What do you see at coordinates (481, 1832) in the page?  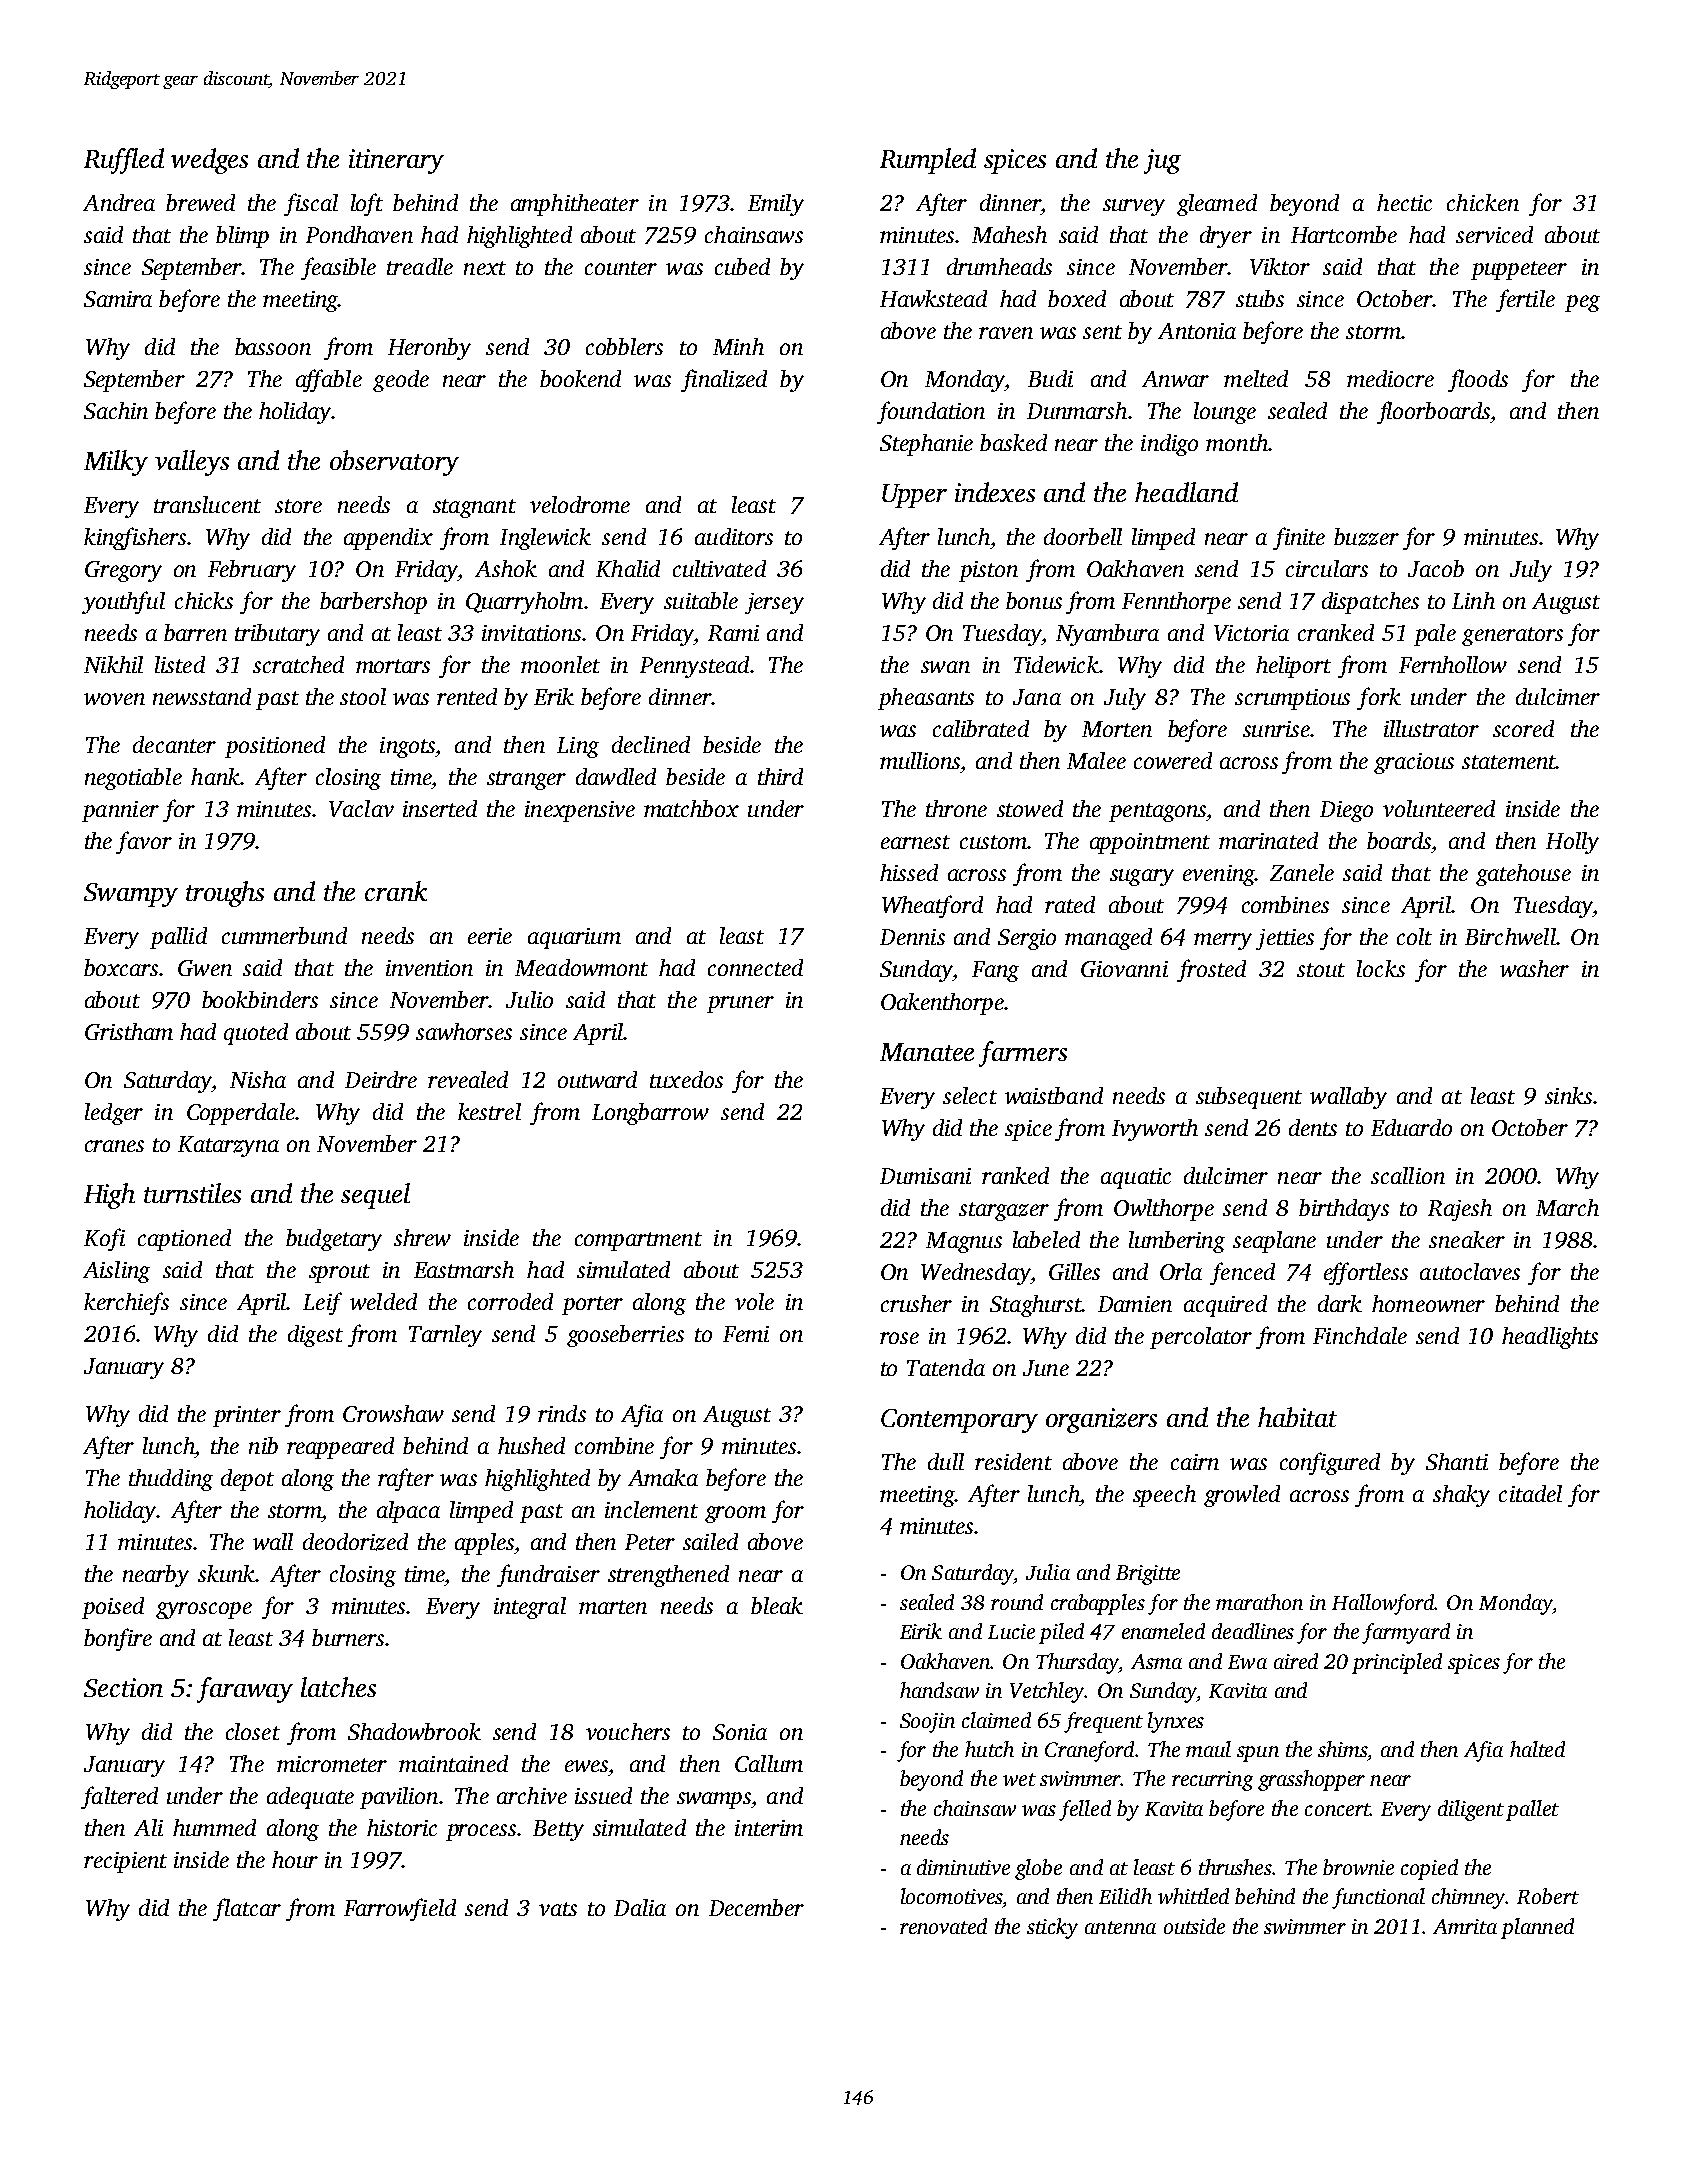 I see `process` at bounding box center [481, 1832].
